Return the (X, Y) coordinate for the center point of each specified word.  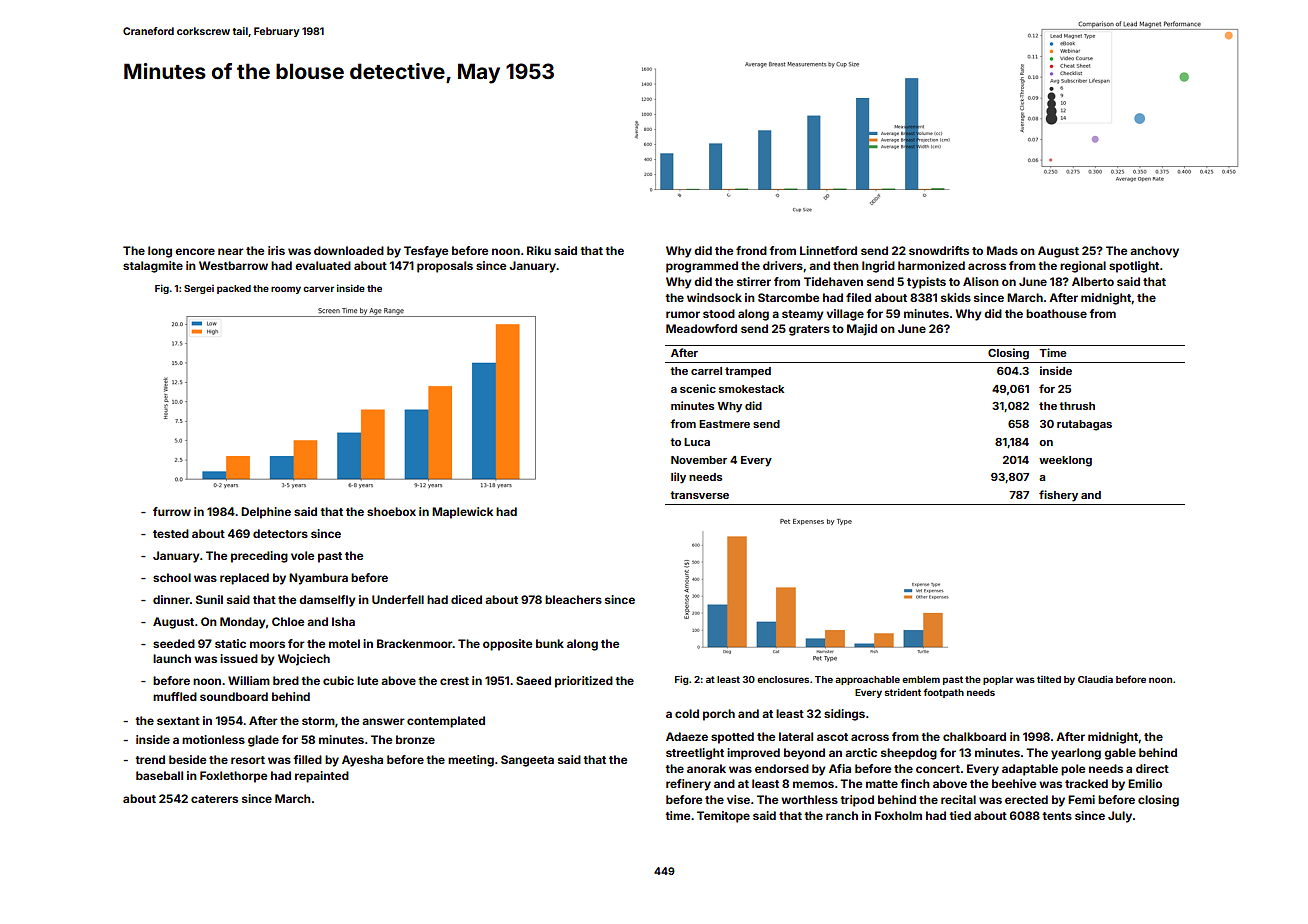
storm (318, 721)
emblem (921, 679)
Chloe (288, 621)
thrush (1077, 406)
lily (678, 478)
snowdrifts (939, 250)
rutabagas (1084, 425)
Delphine (266, 513)
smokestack (751, 389)
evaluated (323, 265)
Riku (539, 250)
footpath (943, 693)
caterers (214, 799)
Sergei (199, 289)
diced (466, 599)
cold (687, 713)
